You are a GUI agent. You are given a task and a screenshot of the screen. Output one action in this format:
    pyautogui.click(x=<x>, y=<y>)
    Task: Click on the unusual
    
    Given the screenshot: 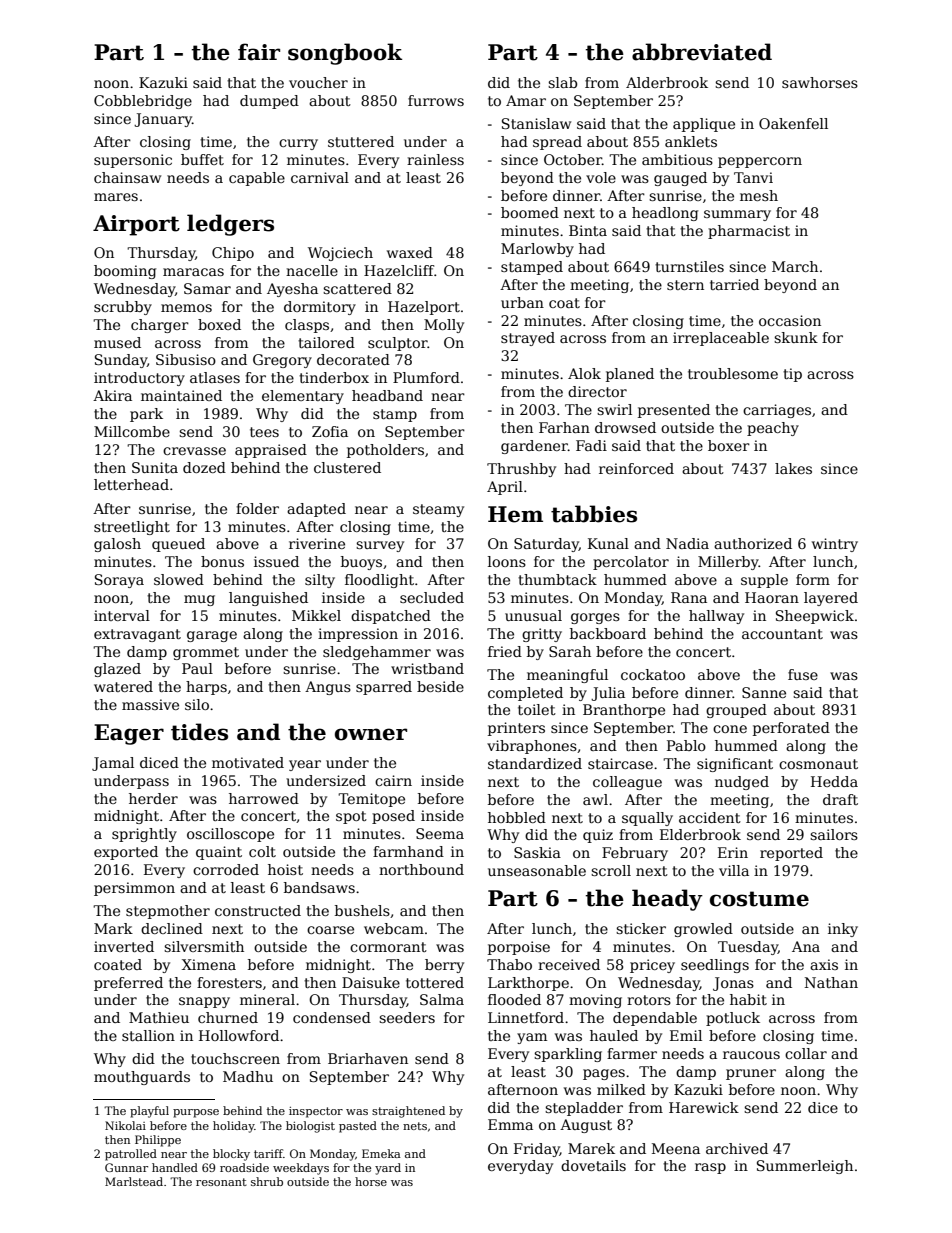 What is the action you would take?
    pyautogui.click(x=533, y=615)
